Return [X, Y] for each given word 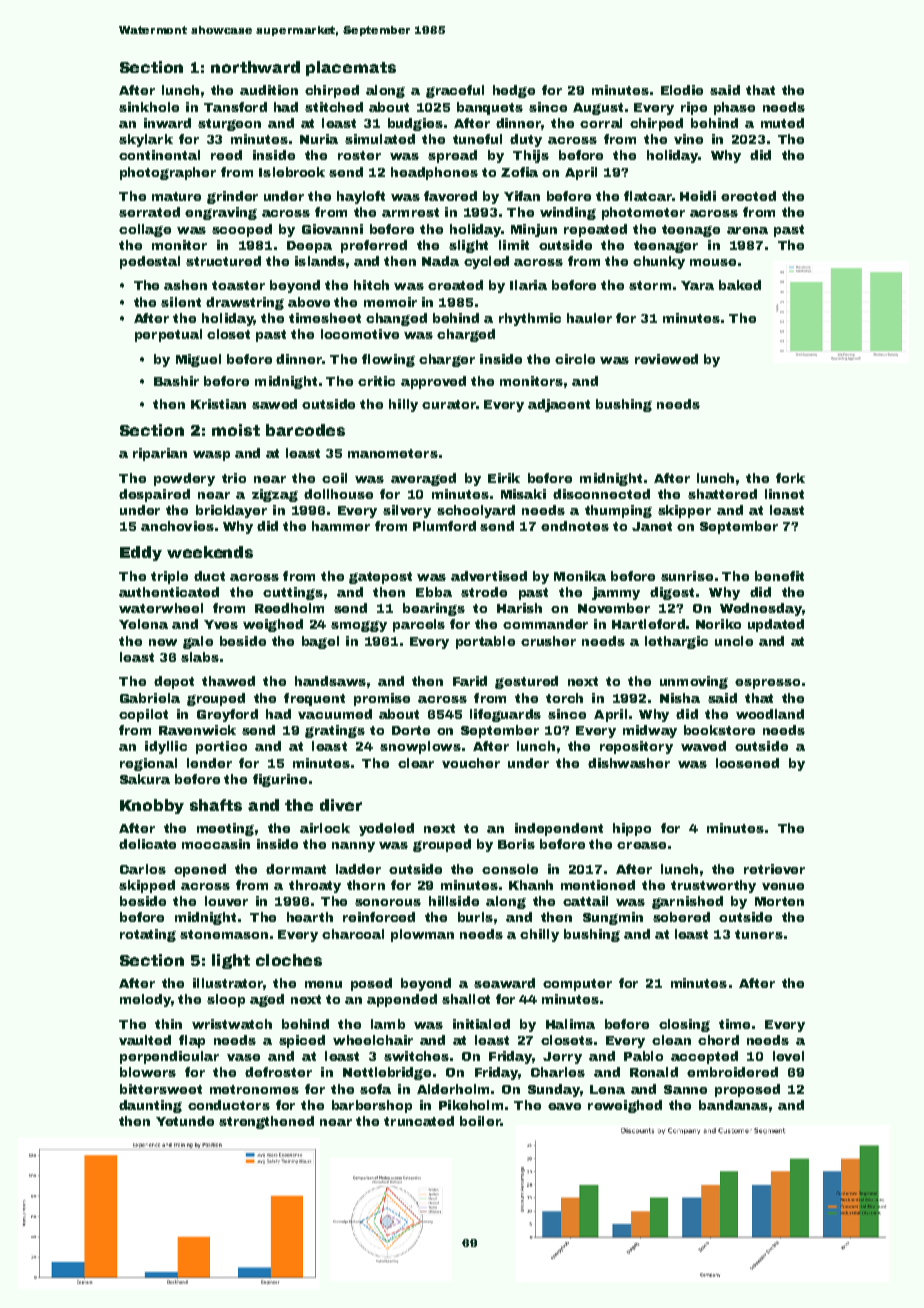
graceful [455, 91]
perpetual [168, 335]
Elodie [682, 90]
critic [376, 381]
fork [790, 478]
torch [564, 698]
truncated [419, 1121]
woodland [770, 714]
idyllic [166, 747]
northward [255, 67]
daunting [150, 1106]
